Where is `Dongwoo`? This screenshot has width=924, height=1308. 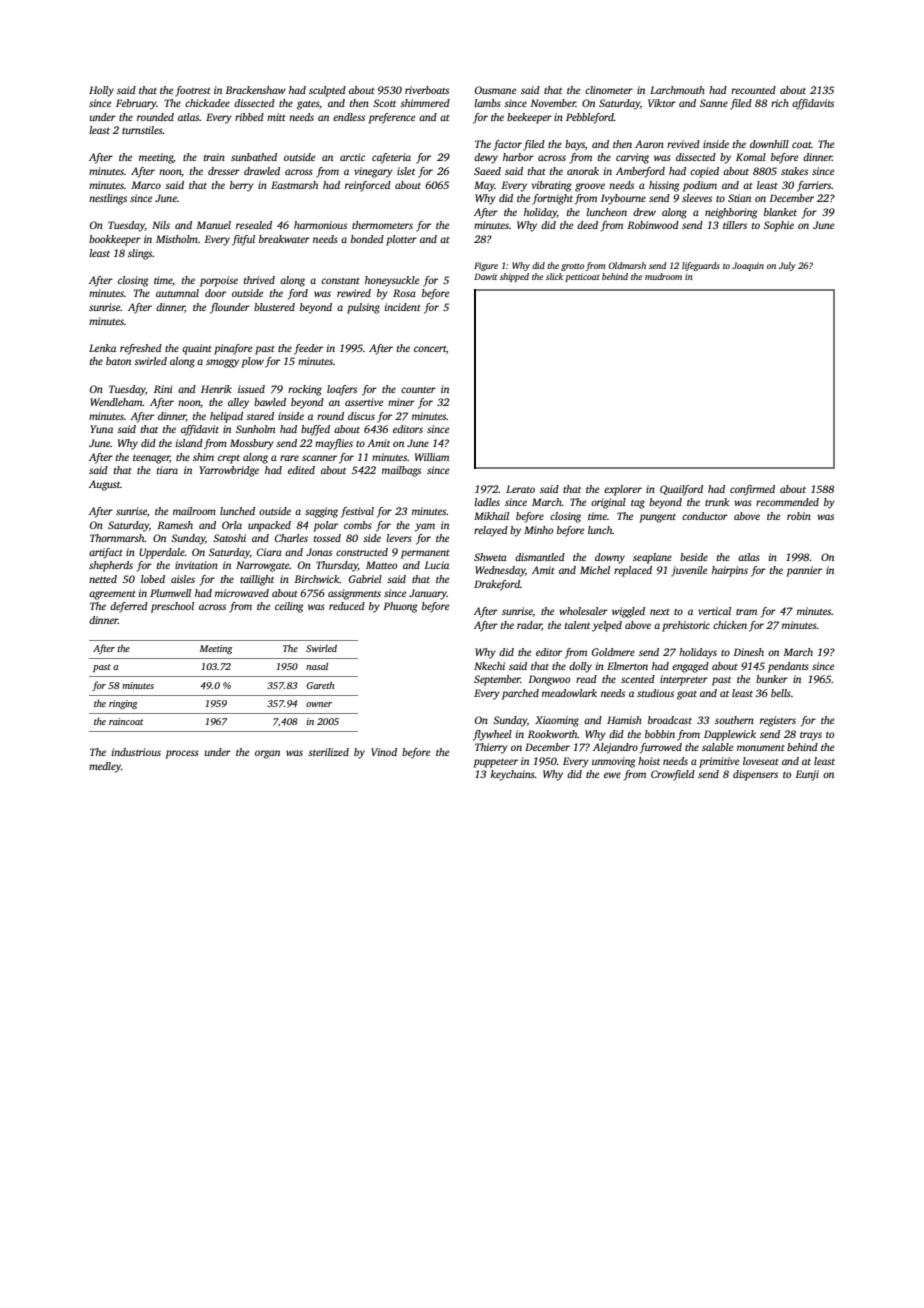 Dongwoo is located at coordinates (549, 680).
